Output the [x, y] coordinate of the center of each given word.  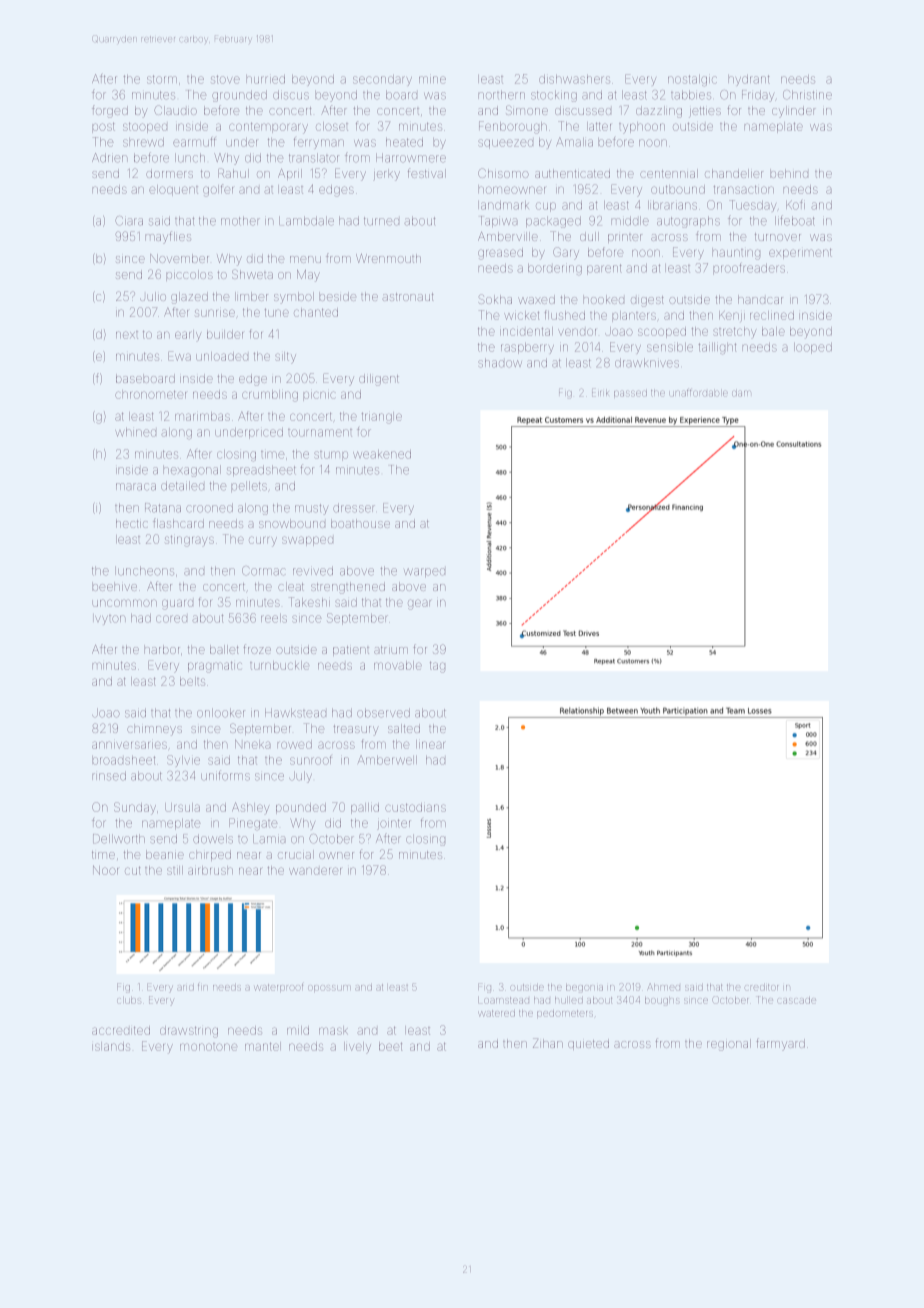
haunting [736, 254]
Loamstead [503, 1000]
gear [419, 604]
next [127, 335]
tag [437, 667]
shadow [500, 363]
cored [171, 619]
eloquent [173, 190]
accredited [121, 1030]
